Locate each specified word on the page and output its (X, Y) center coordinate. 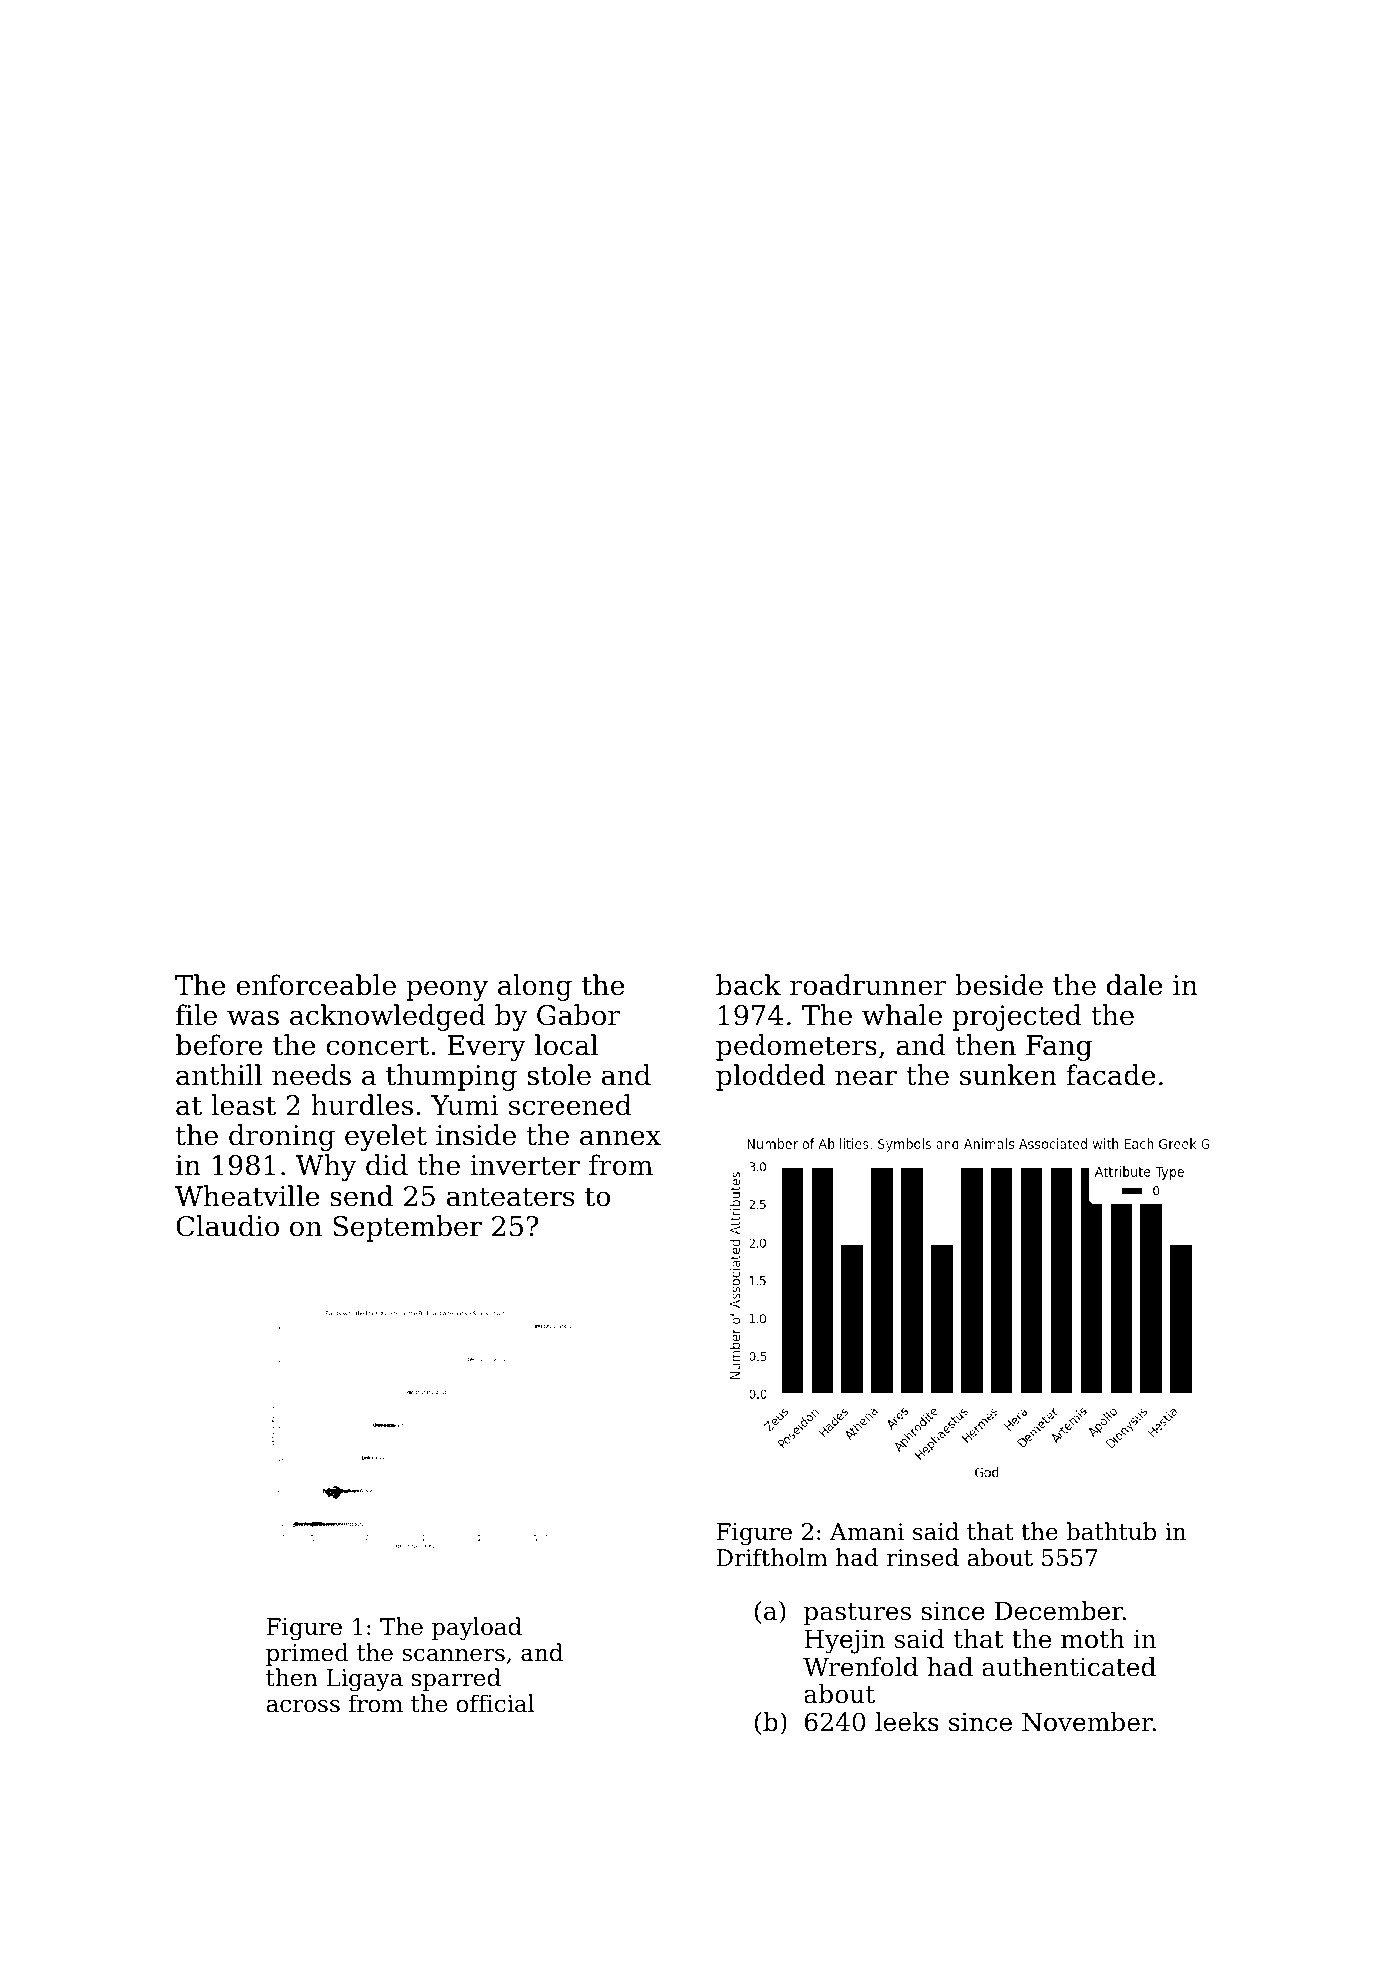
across (303, 1706)
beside (999, 985)
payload (477, 1628)
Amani (867, 1532)
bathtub (1111, 1531)
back (748, 985)
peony (447, 990)
